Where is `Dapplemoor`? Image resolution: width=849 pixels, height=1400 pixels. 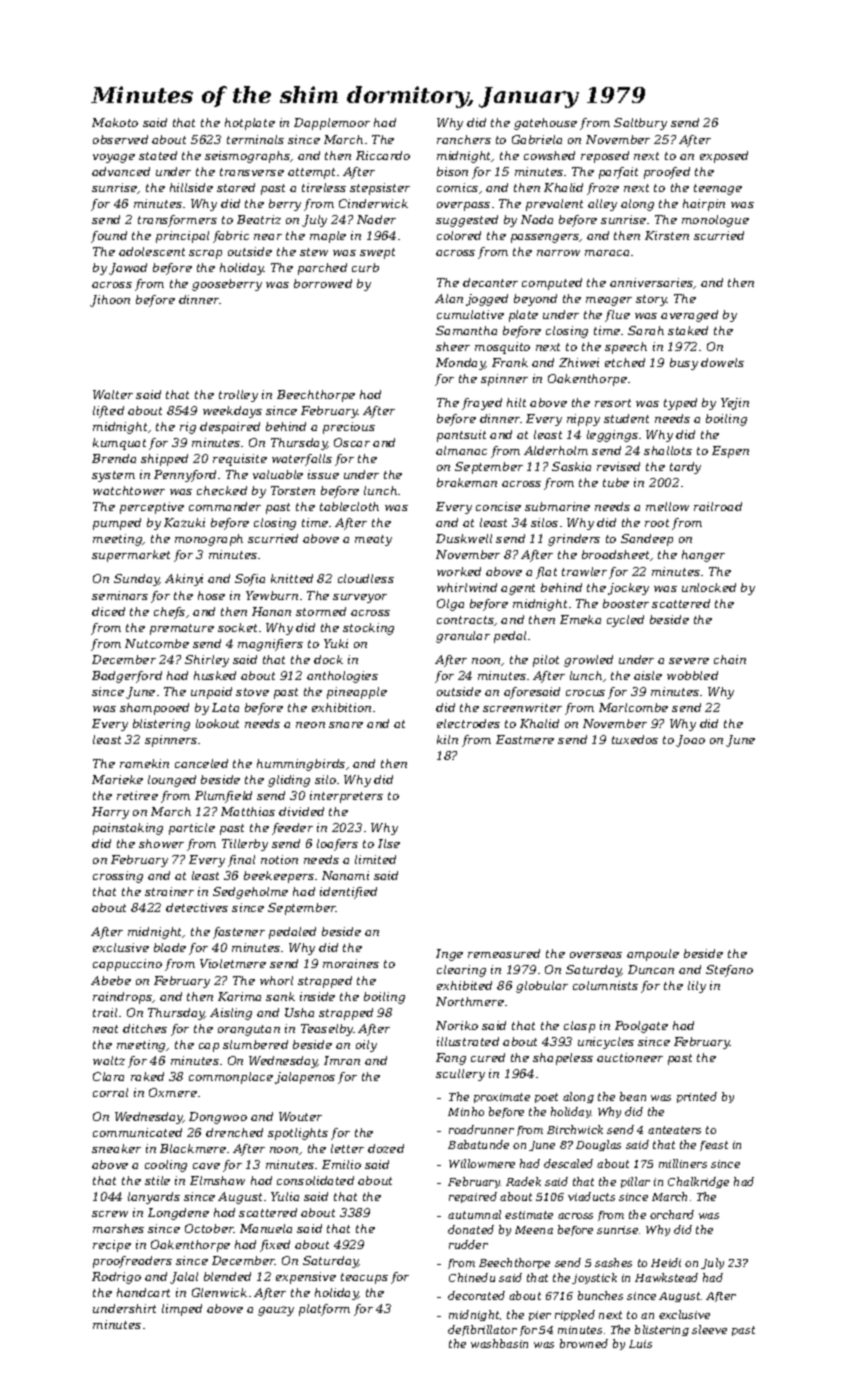
Dapplemoor is located at coordinates (332, 124).
